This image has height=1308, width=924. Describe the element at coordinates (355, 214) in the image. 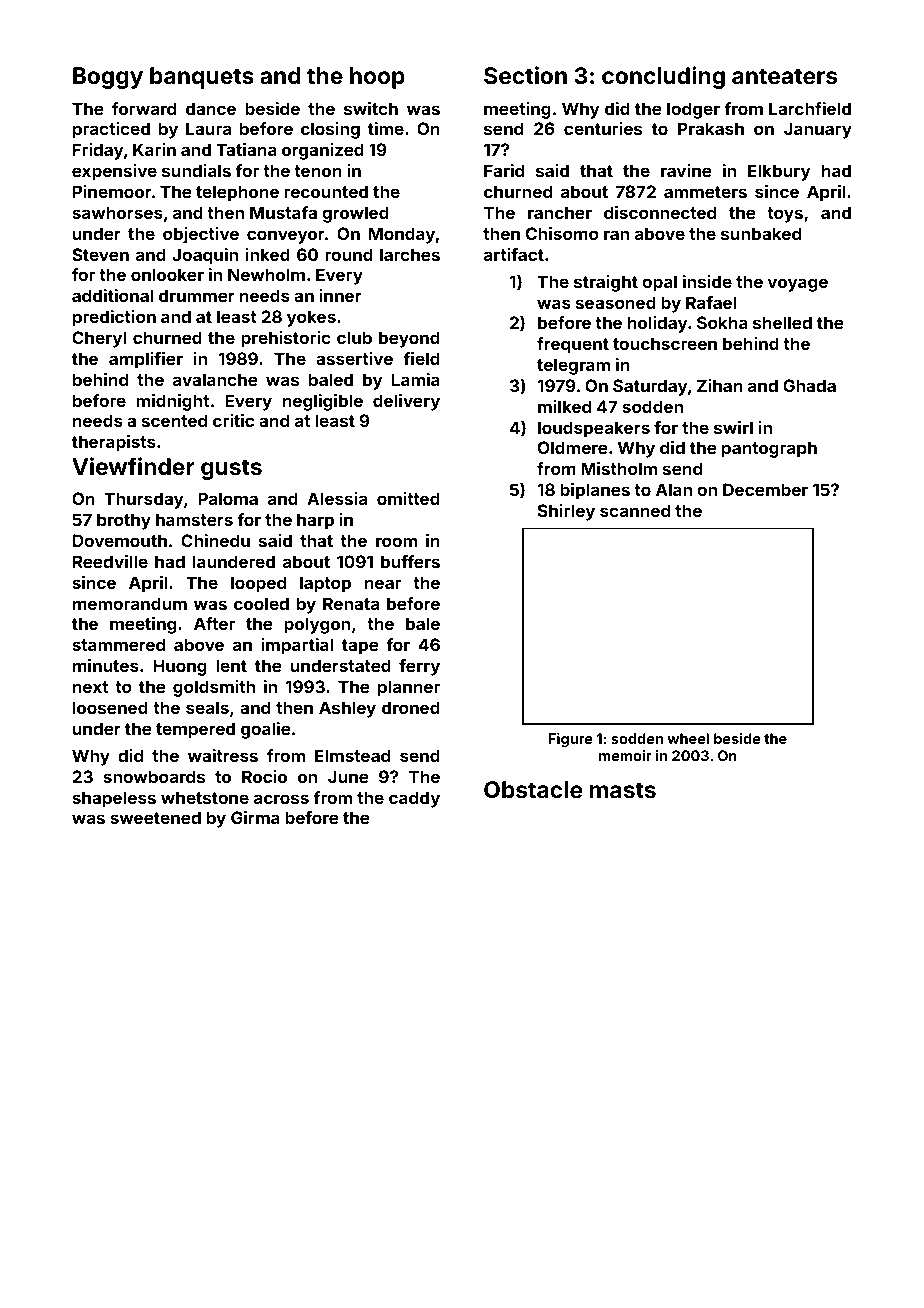

I see `growled` at that location.
